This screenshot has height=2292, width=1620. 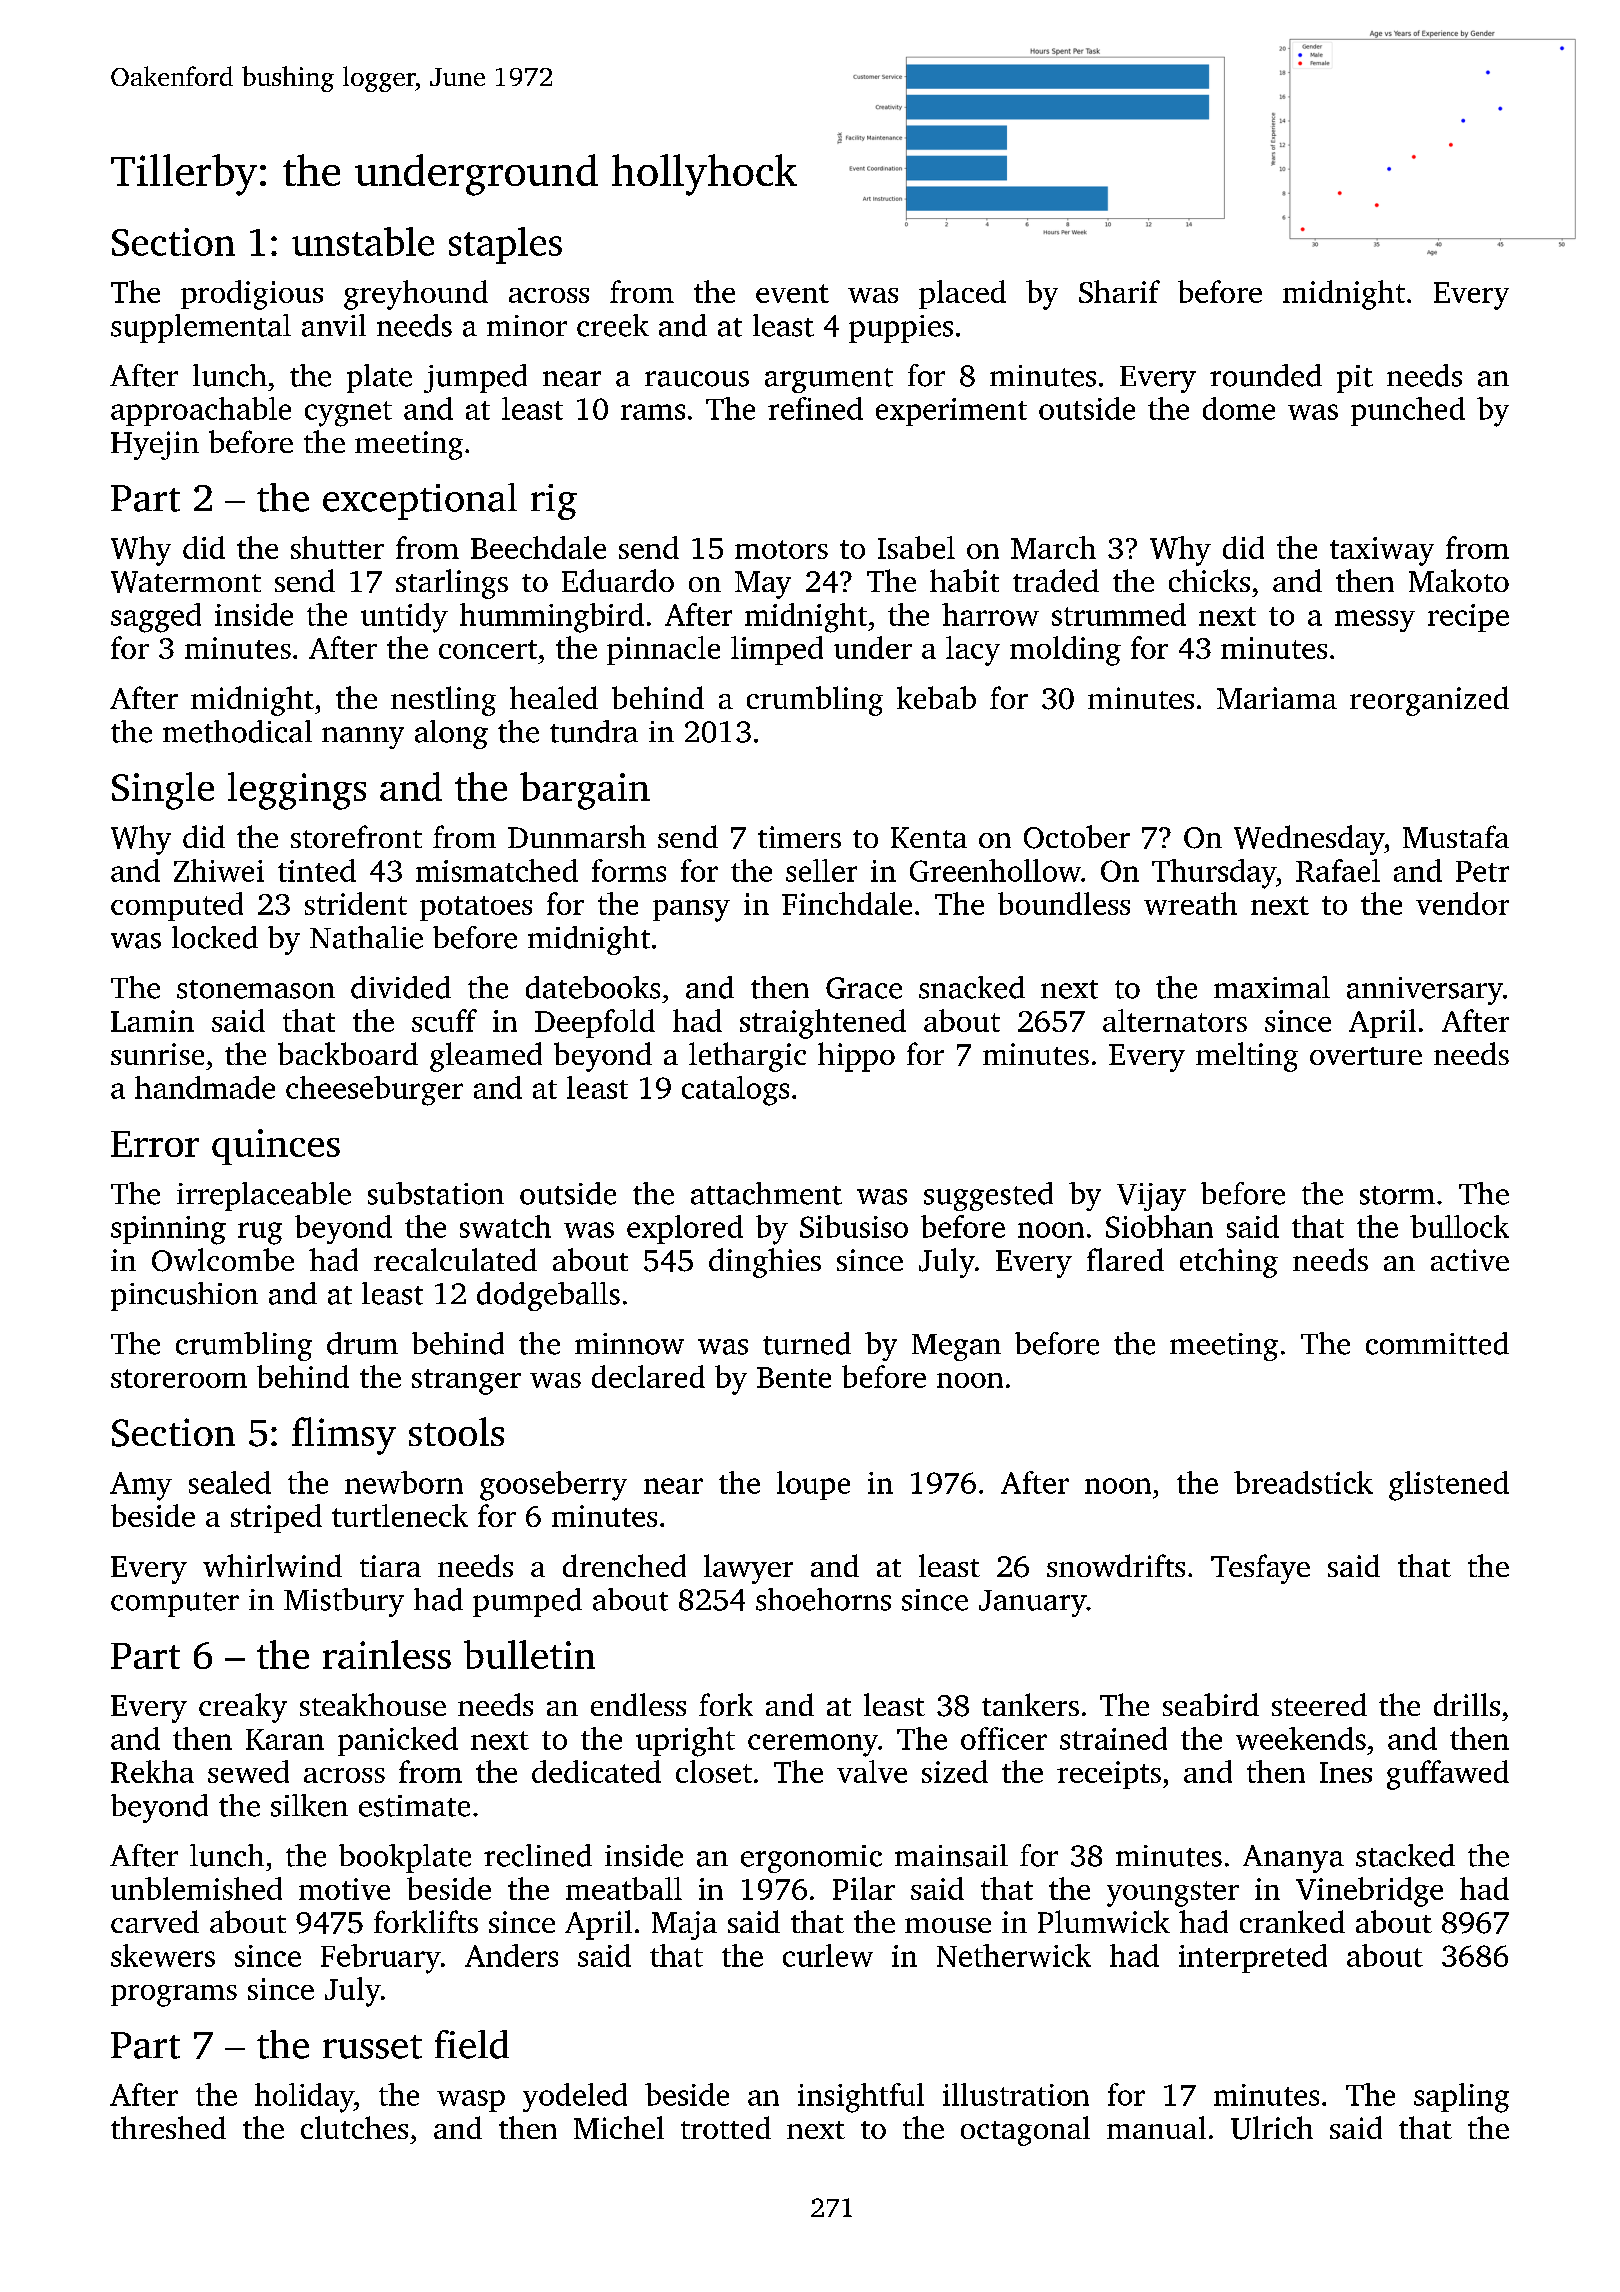 What do you see at coordinates (168, 2127) in the screenshot?
I see `threshed` at bounding box center [168, 2127].
